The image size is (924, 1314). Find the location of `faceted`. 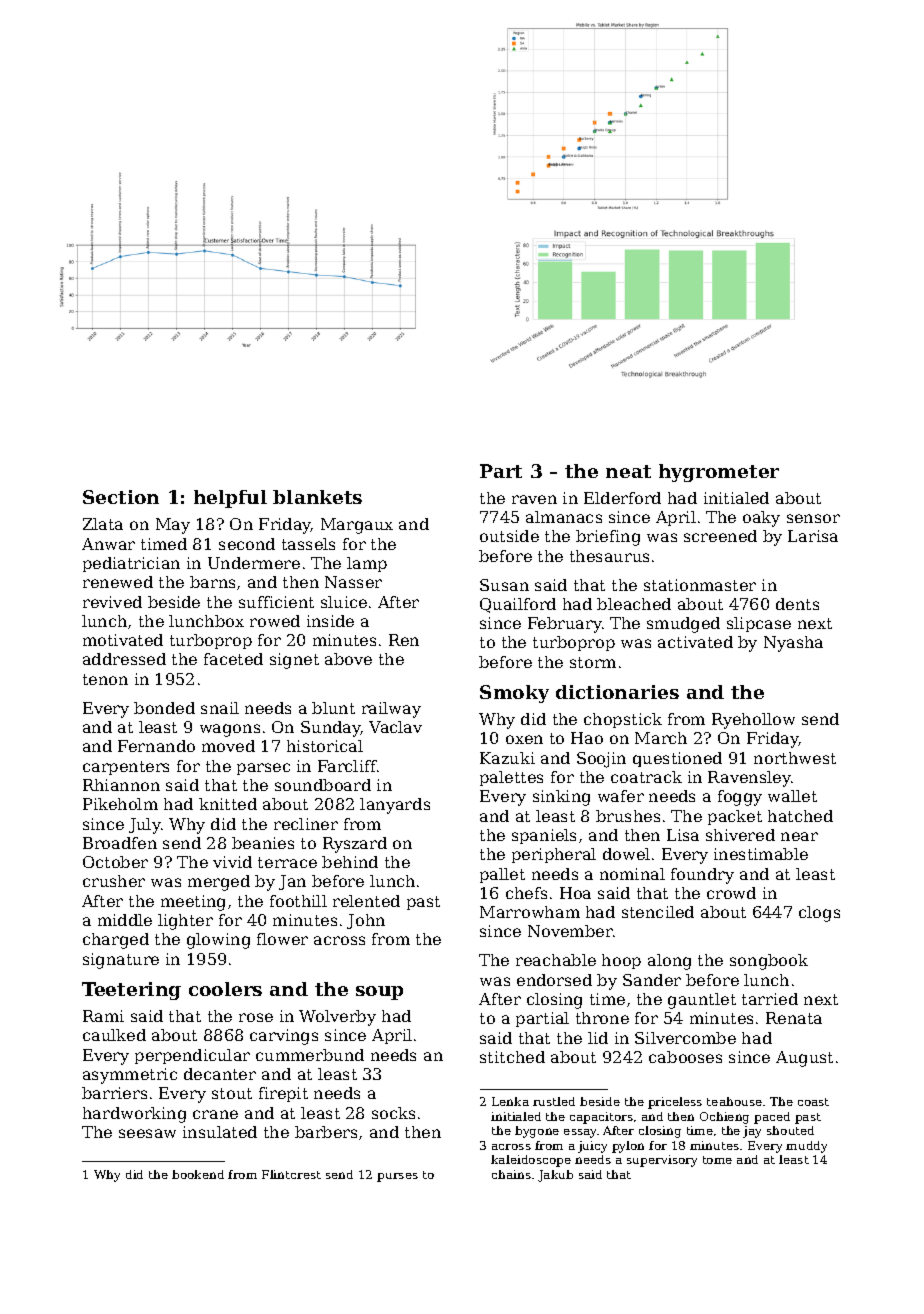

faceted is located at coordinates (233, 659).
